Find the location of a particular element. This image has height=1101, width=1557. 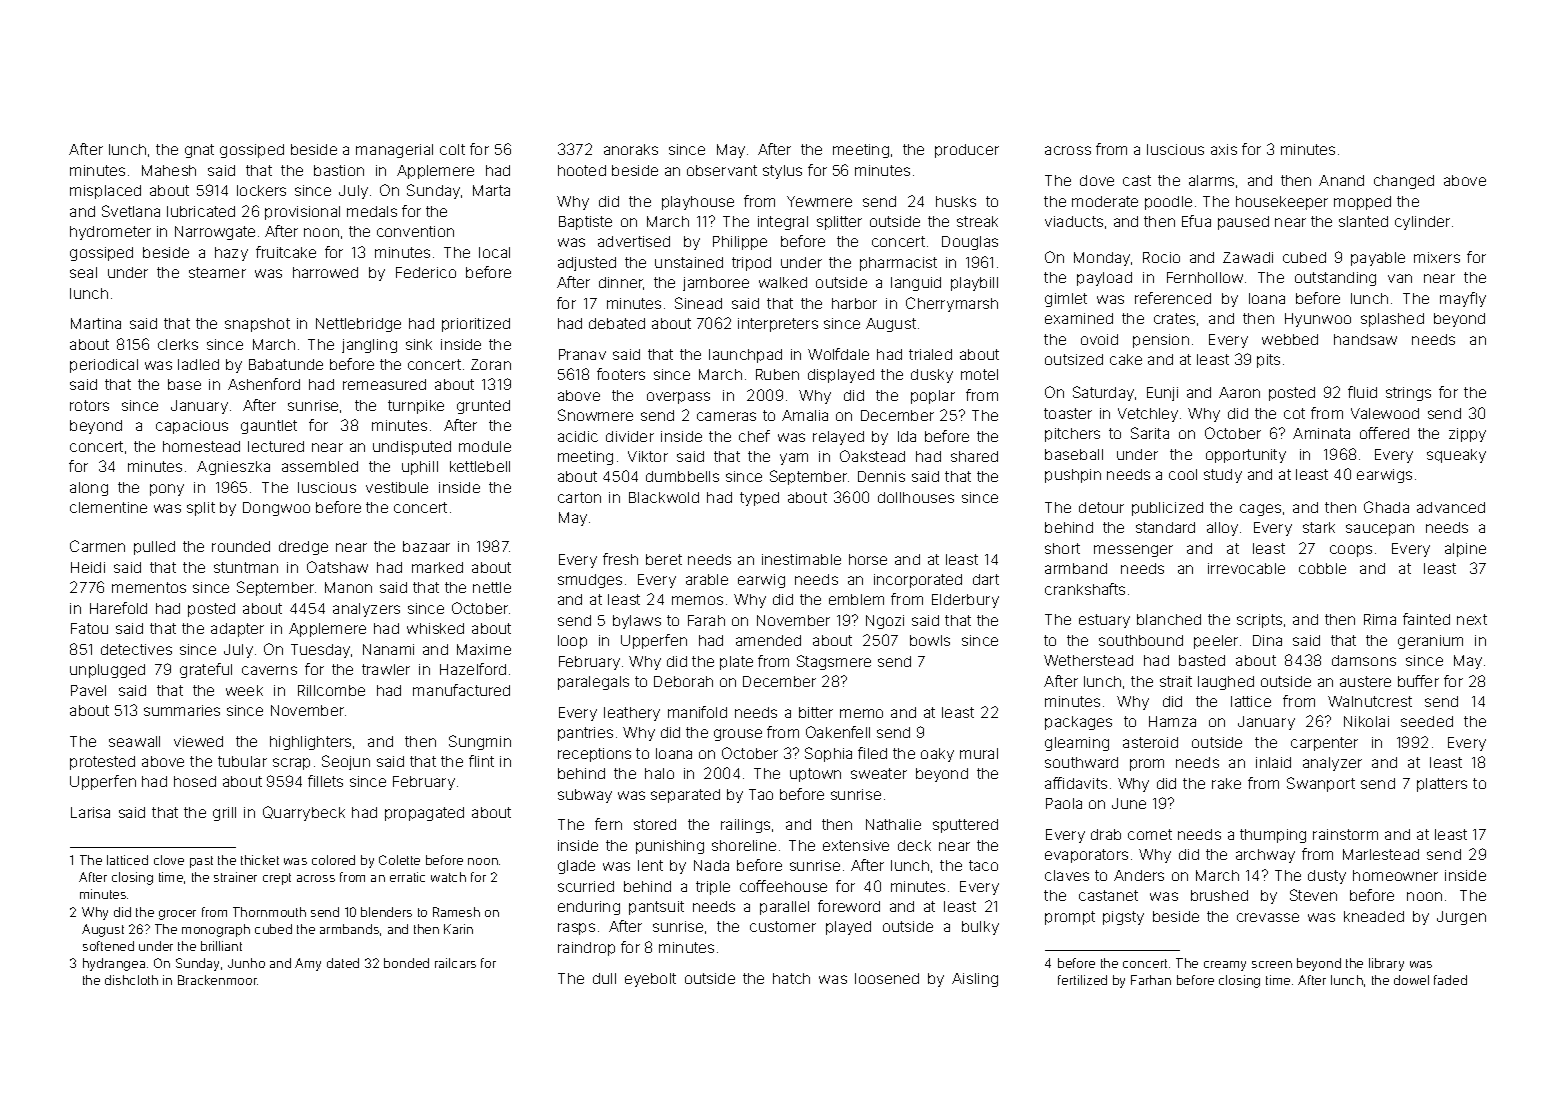

Brackenmoor is located at coordinates (218, 980).
